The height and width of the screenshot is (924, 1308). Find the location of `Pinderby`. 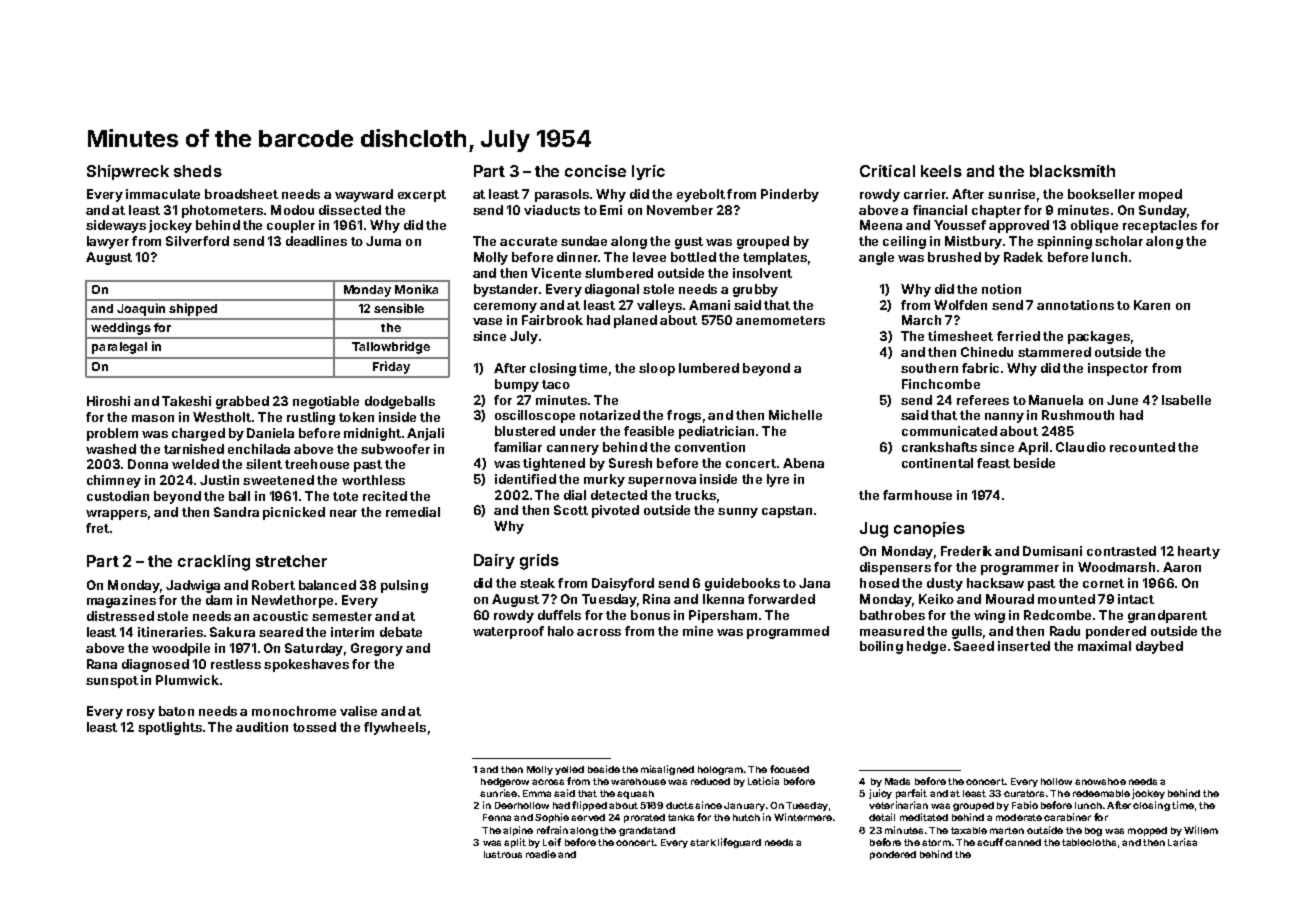

Pinderby is located at coordinates (790, 195).
